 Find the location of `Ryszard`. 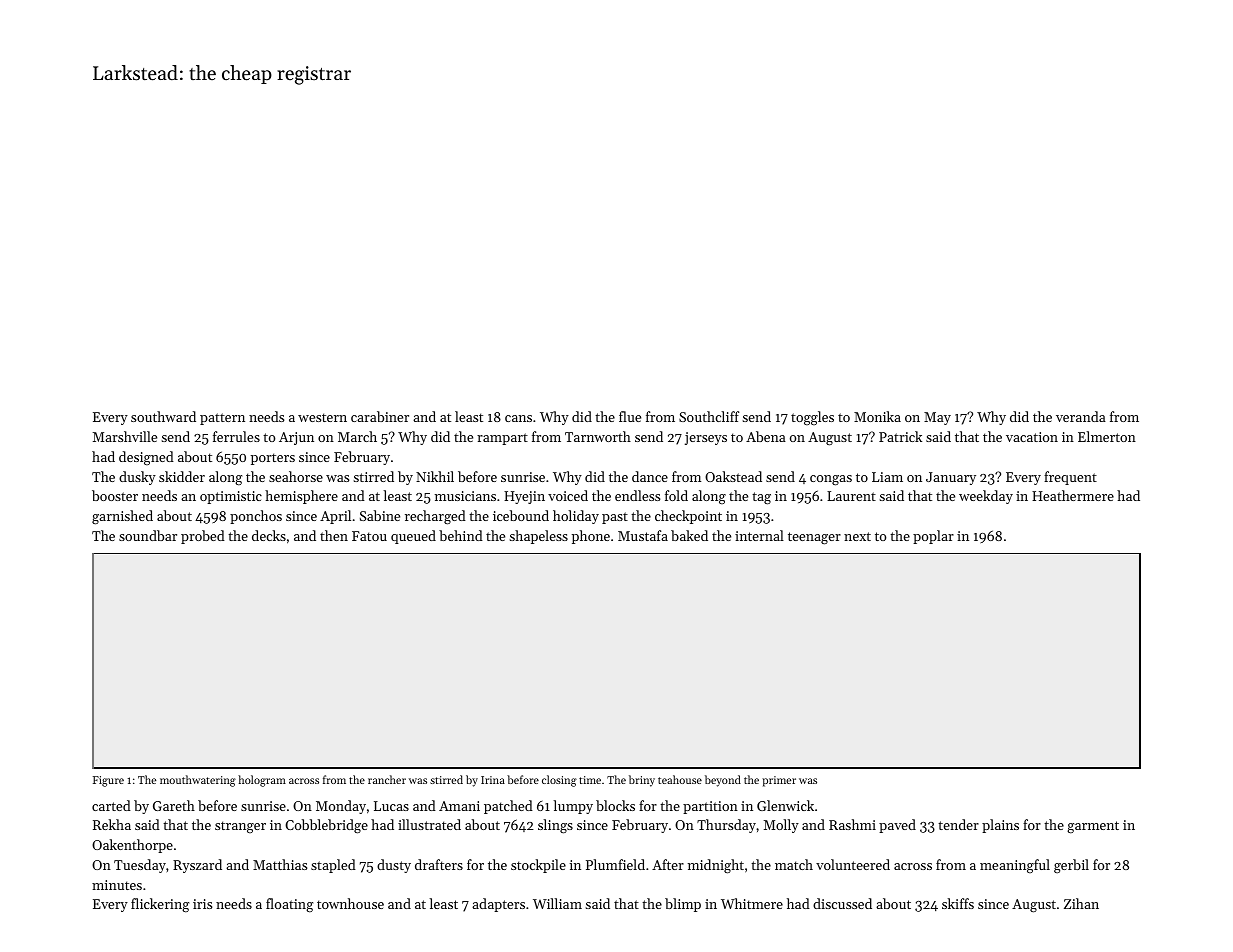

Ryszard is located at coordinates (197, 866).
